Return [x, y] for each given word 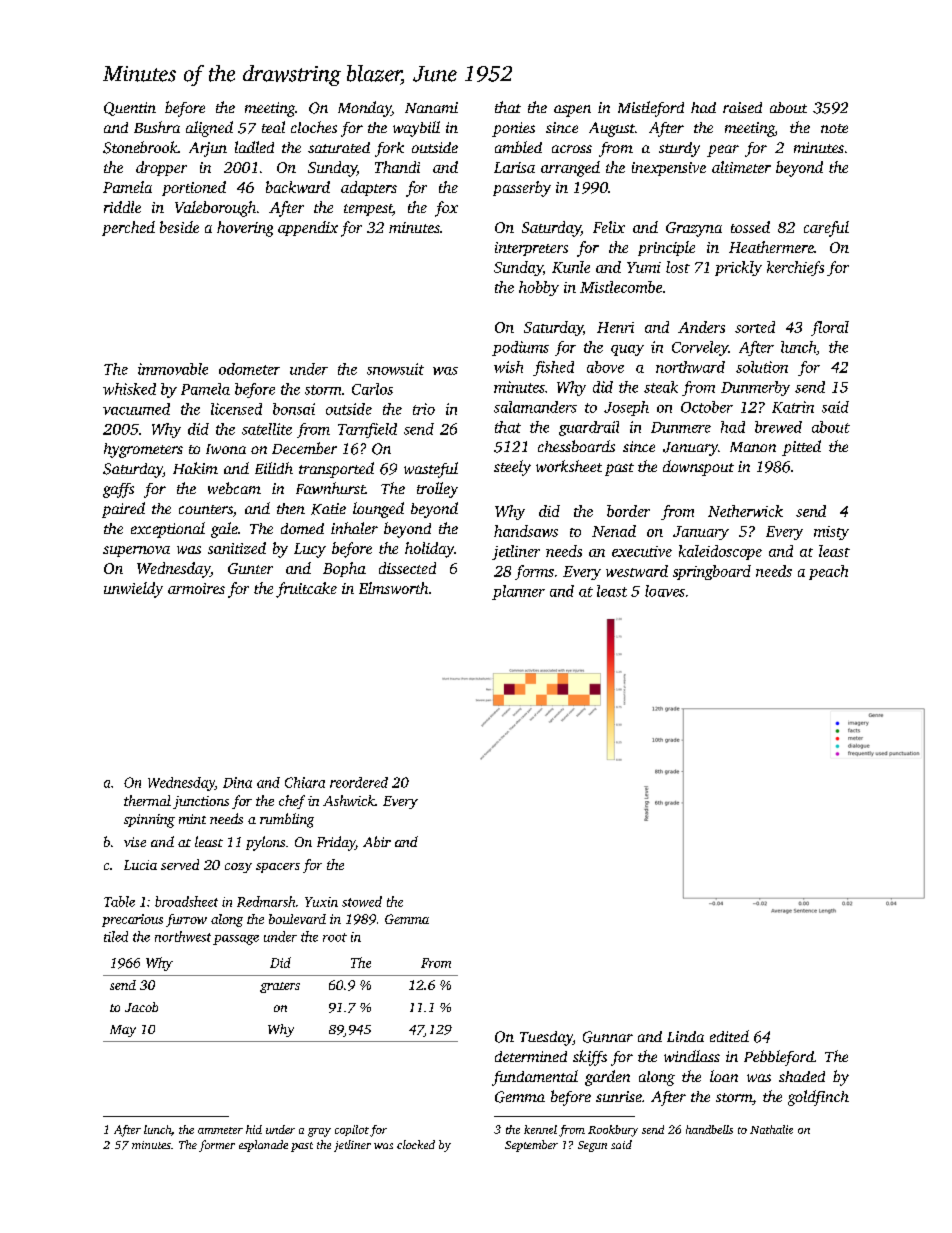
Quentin [130, 109]
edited [729, 1036]
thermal [147, 800]
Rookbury [613, 1131]
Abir [377, 841]
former [217, 1146]
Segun [592, 1146]
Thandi [397, 167]
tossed [750, 227]
